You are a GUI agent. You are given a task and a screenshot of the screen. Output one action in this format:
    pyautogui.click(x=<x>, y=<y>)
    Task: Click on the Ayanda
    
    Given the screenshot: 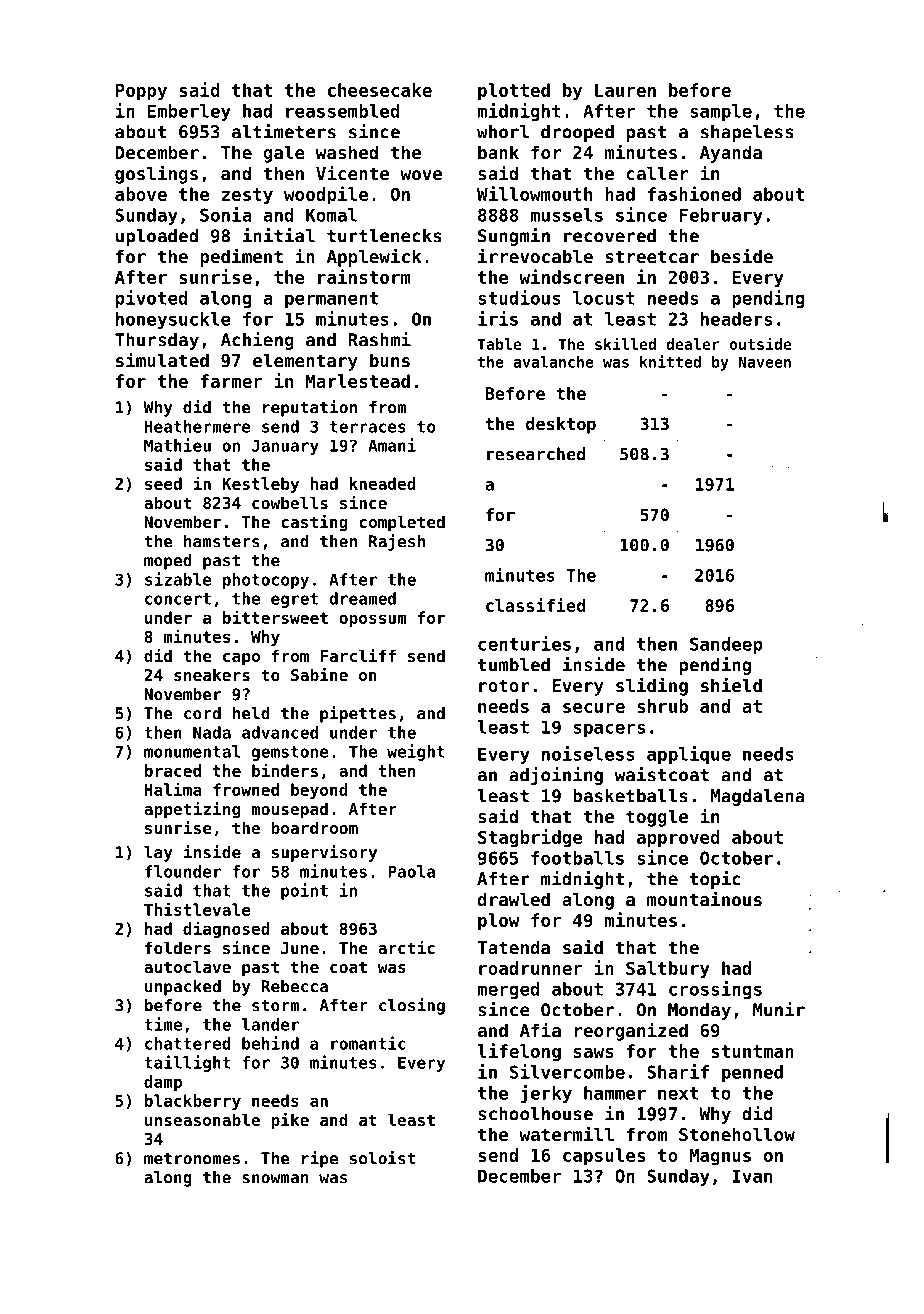 What is the action you would take?
    pyautogui.click(x=731, y=154)
